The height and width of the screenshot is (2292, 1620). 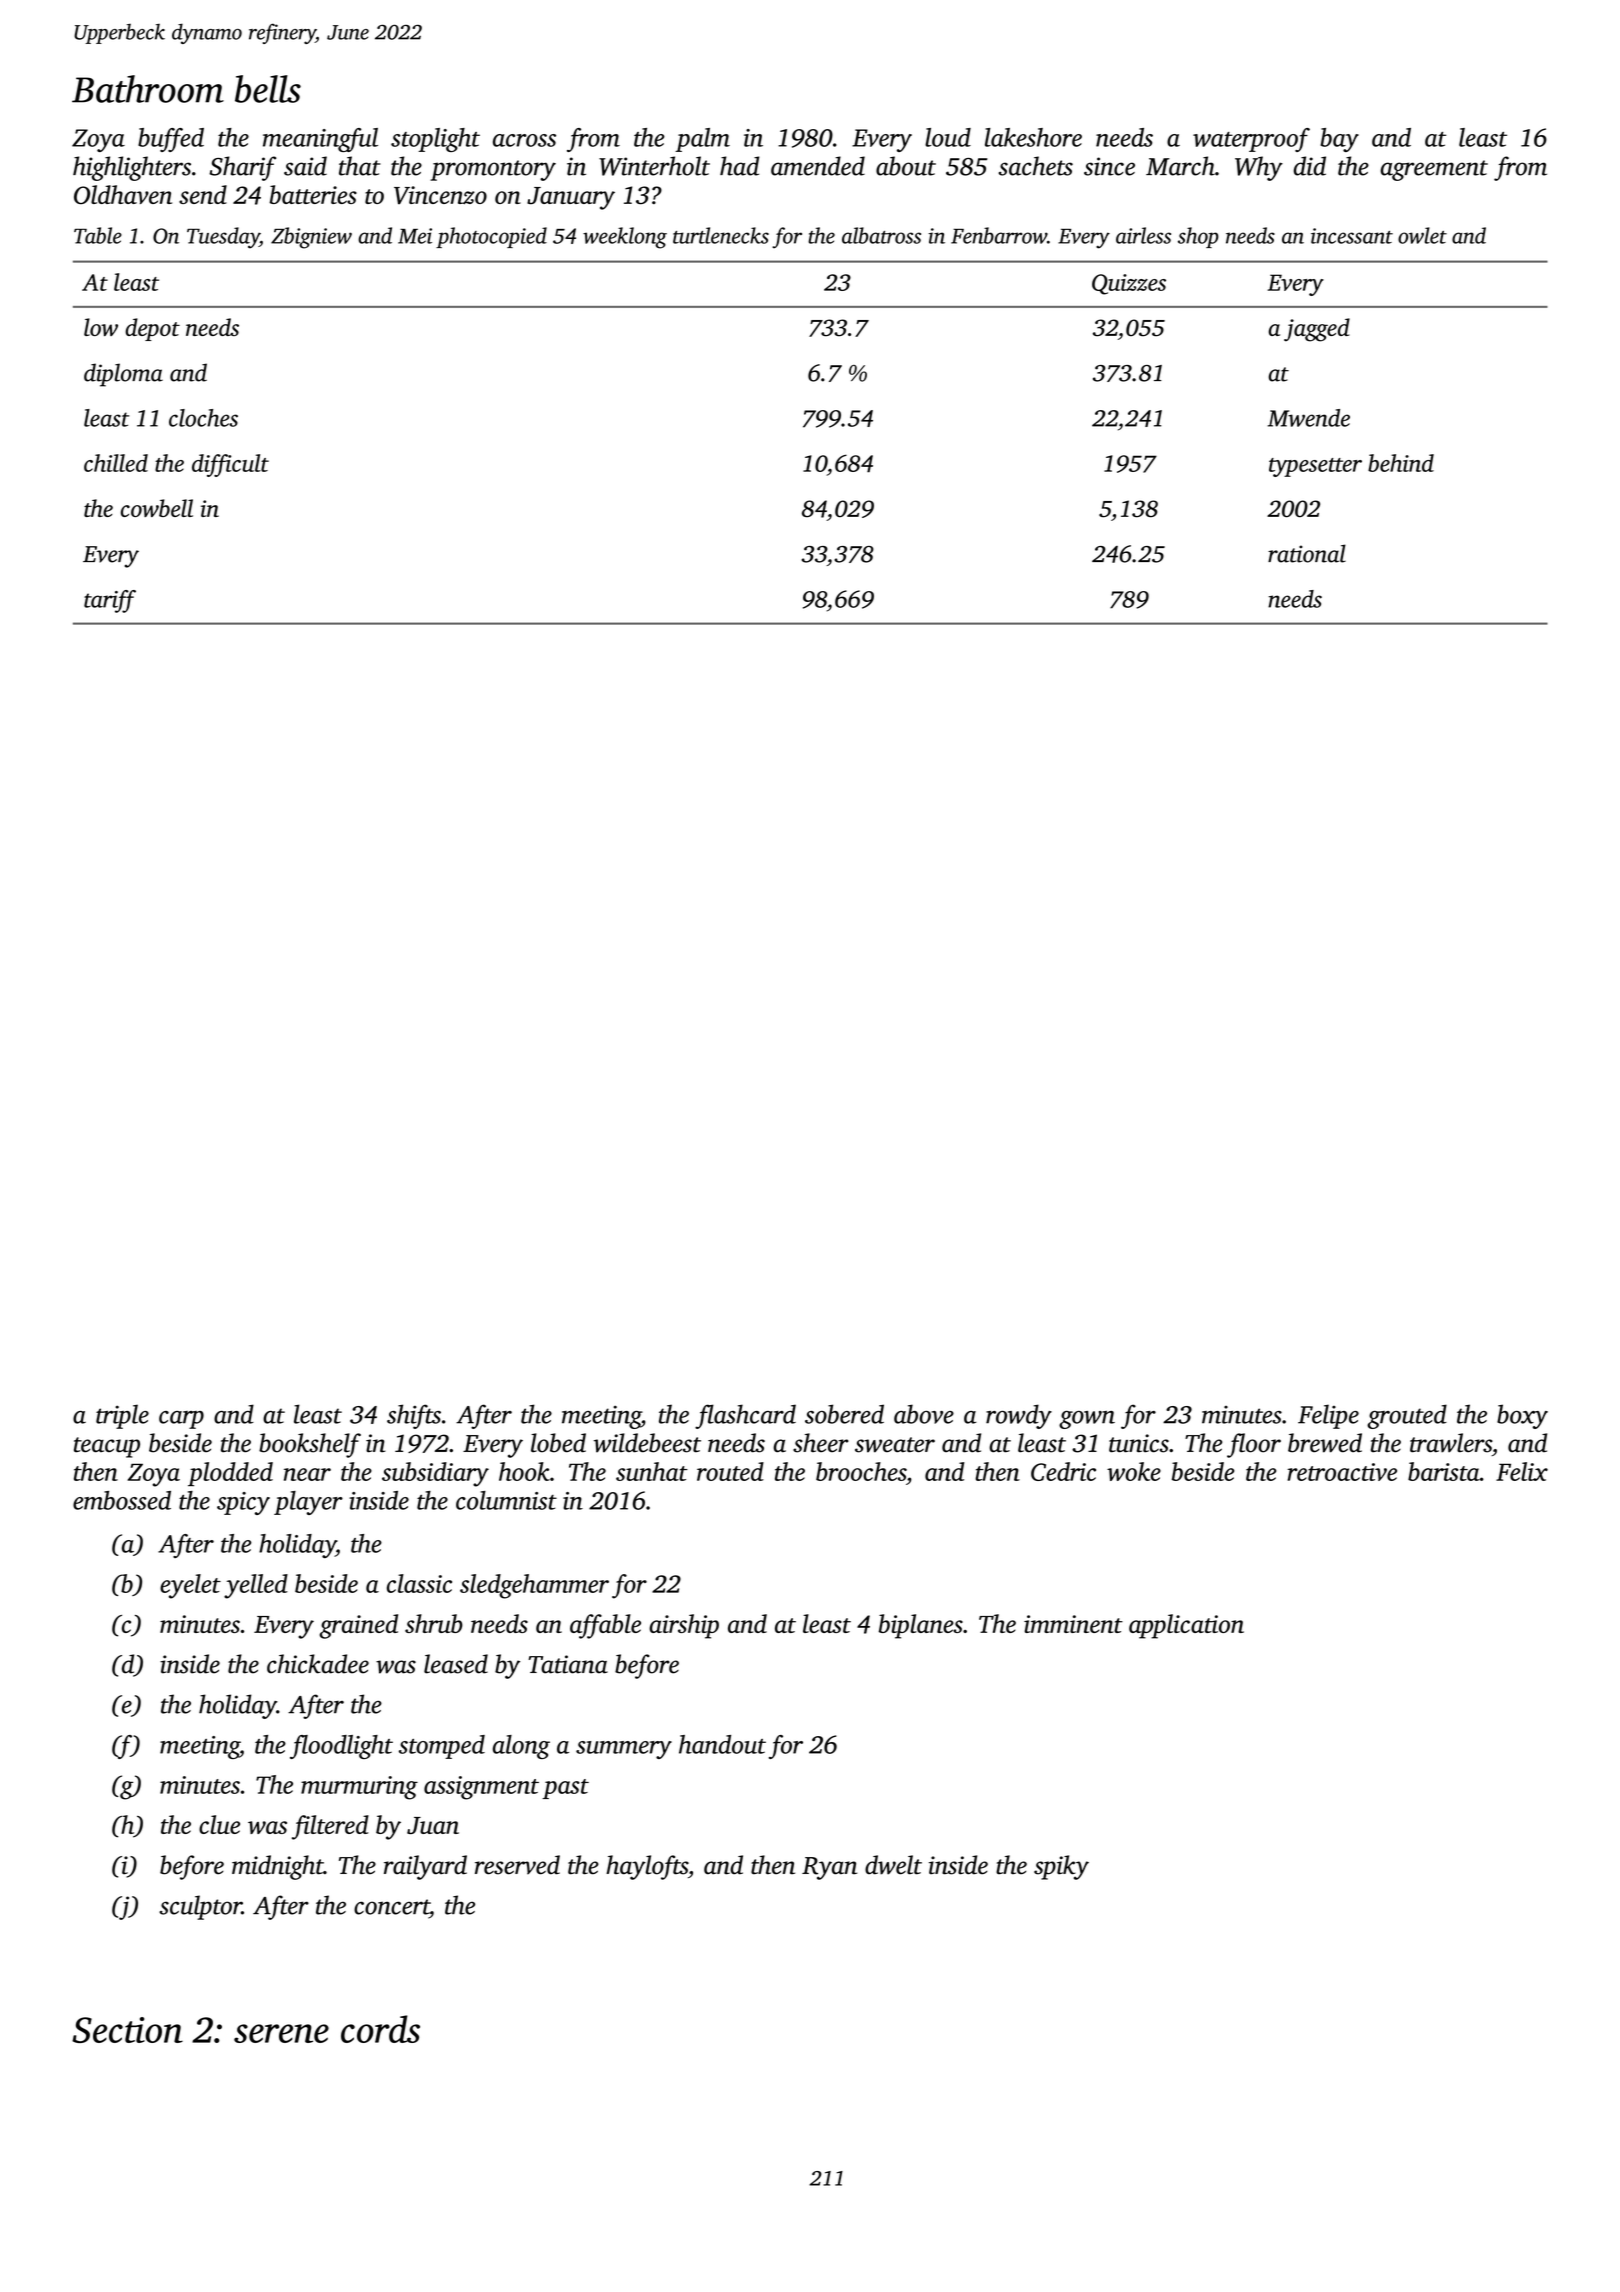 I want to click on sculptor, so click(x=200, y=1907).
